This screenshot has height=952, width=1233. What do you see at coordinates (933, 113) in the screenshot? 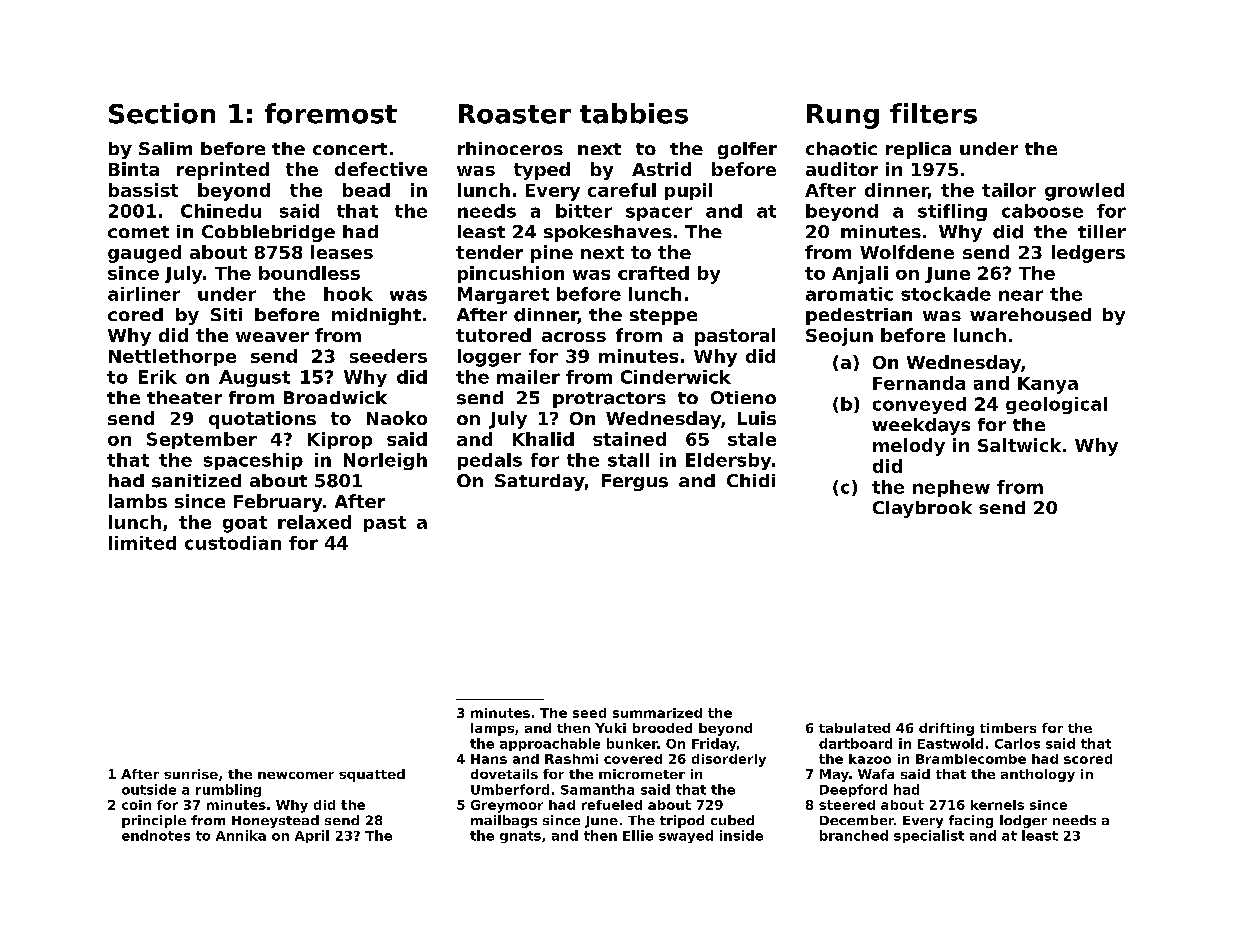
I see `filters` at bounding box center [933, 113].
